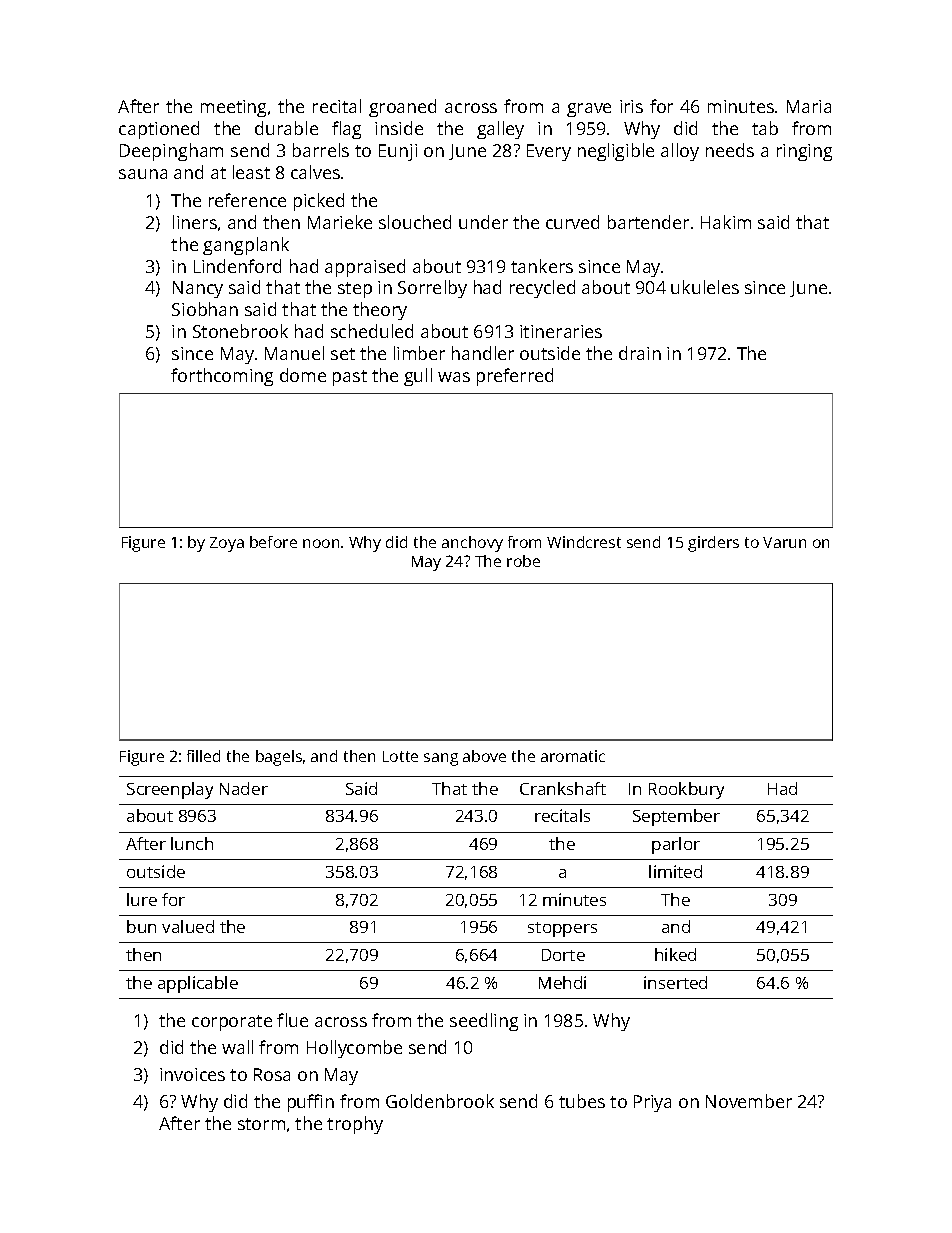 The width and height of the screenshot is (952, 1233). What do you see at coordinates (350, 378) in the screenshot?
I see `past` at bounding box center [350, 378].
